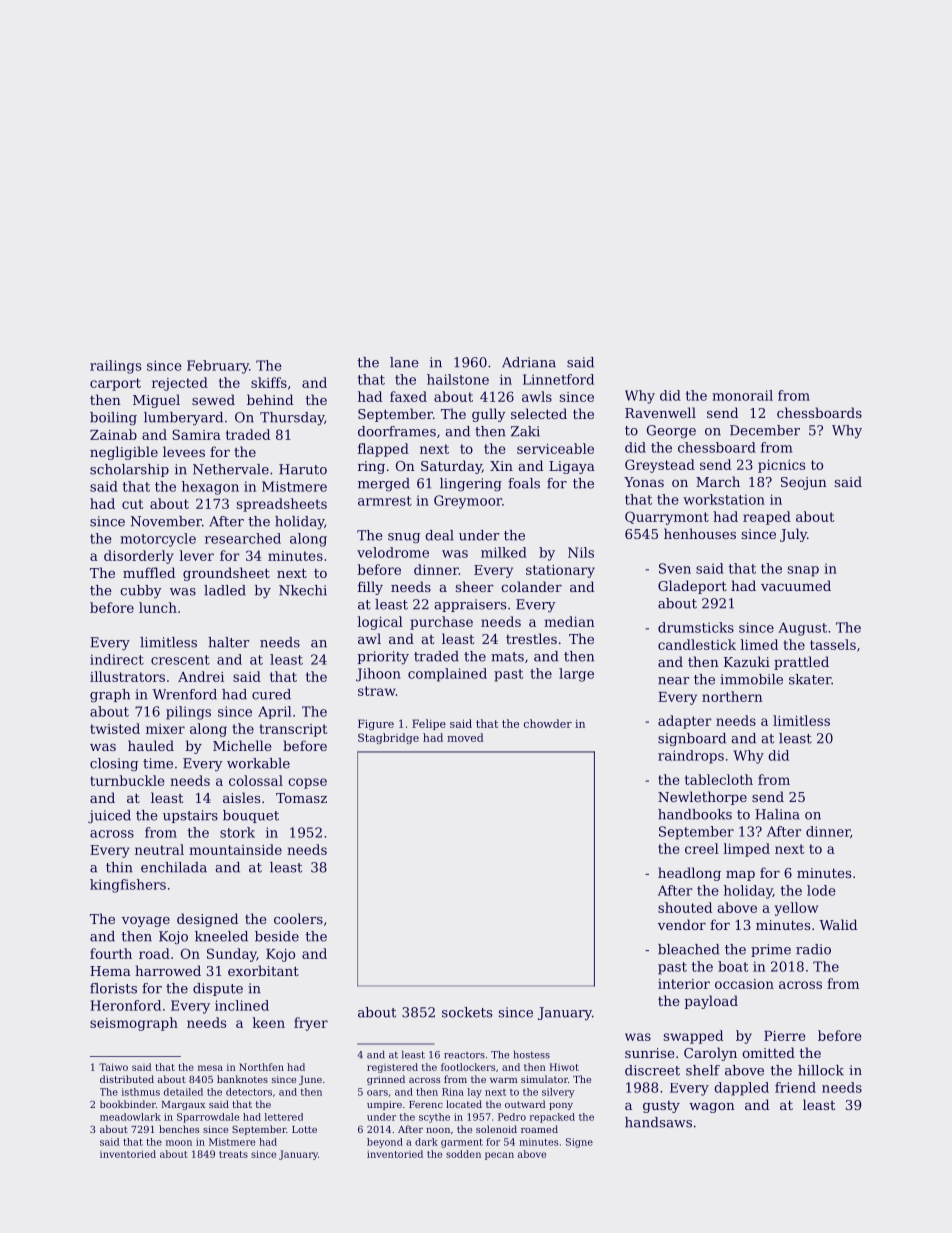  Describe the element at coordinates (465, 737) in the screenshot. I see `moved` at that location.
